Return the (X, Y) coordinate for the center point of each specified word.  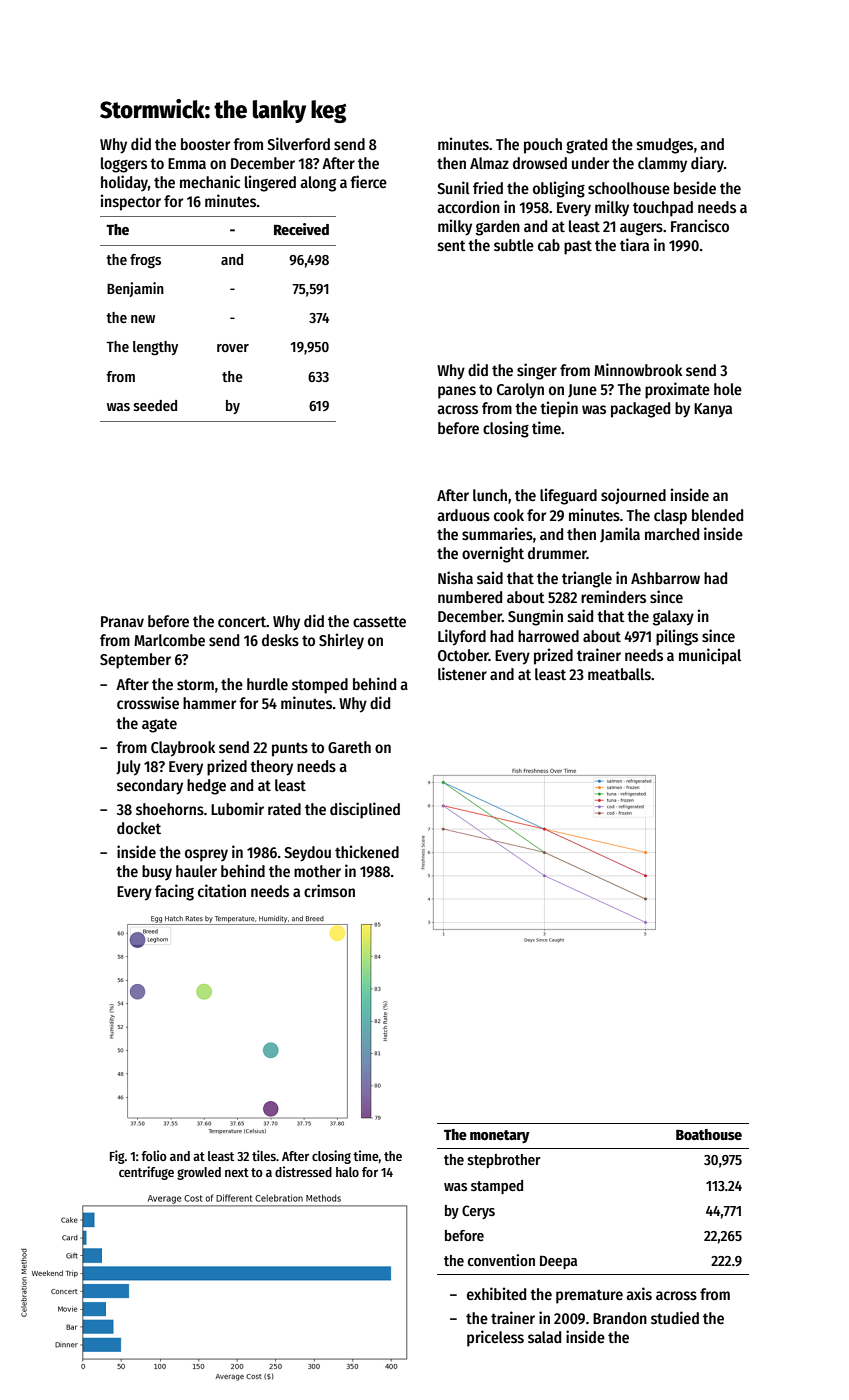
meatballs (619, 674)
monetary (500, 1136)
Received (301, 229)
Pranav (122, 621)
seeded (155, 405)
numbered (470, 597)
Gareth (349, 747)
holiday (124, 183)
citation (222, 890)
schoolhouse (629, 188)
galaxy (673, 618)
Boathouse (709, 1134)
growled (199, 1173)
